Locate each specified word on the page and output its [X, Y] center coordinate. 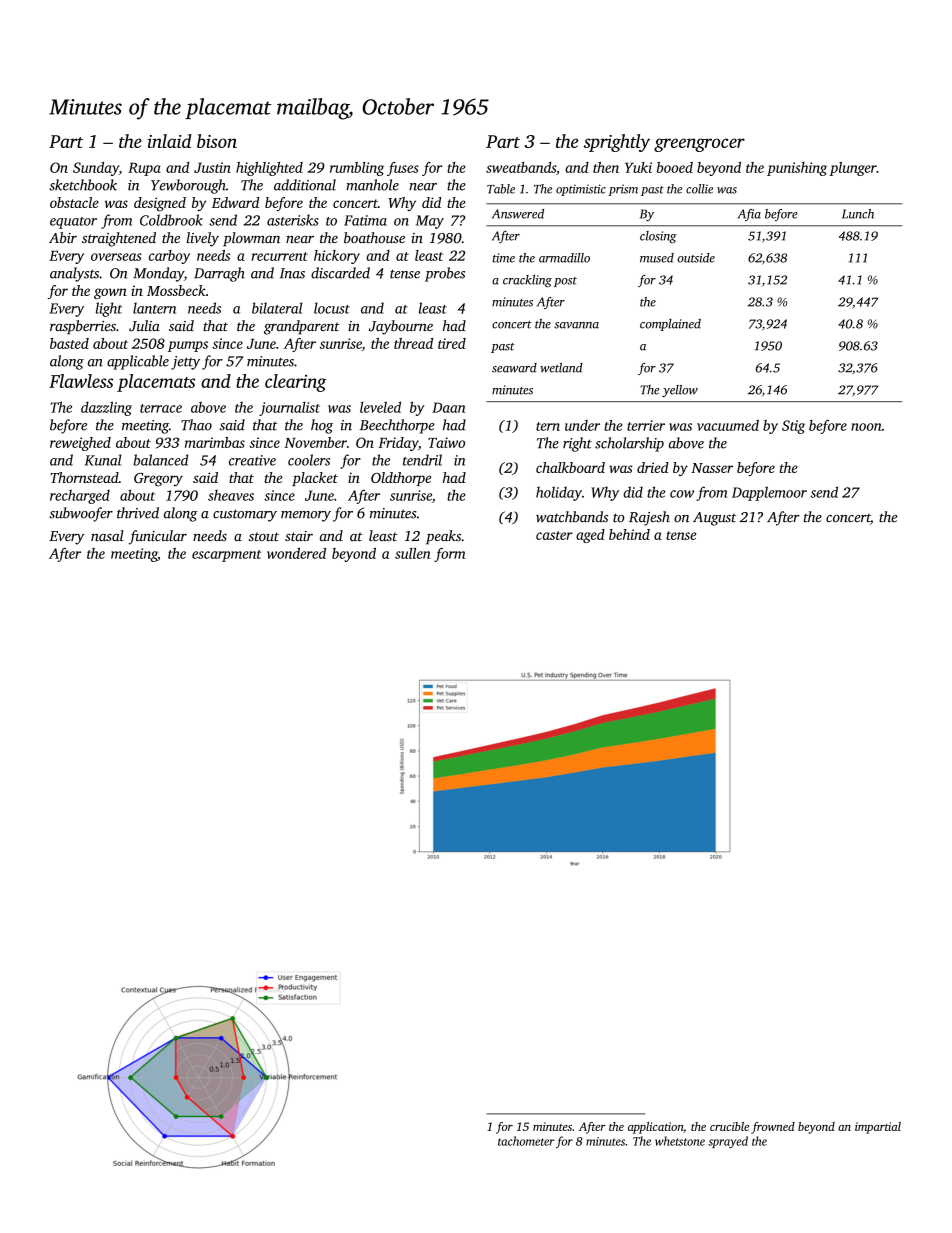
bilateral [277, 308]
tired [452, 343]
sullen [413, 553]
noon [866, 427]
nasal [107, 535]
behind [629, 534]
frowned [773, 1128]
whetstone [680, 1141]
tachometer [526, 1141]
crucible [729, 1126]
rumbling [357, 169]
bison [217, 141]
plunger [853, 169]
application [655, 1128]
